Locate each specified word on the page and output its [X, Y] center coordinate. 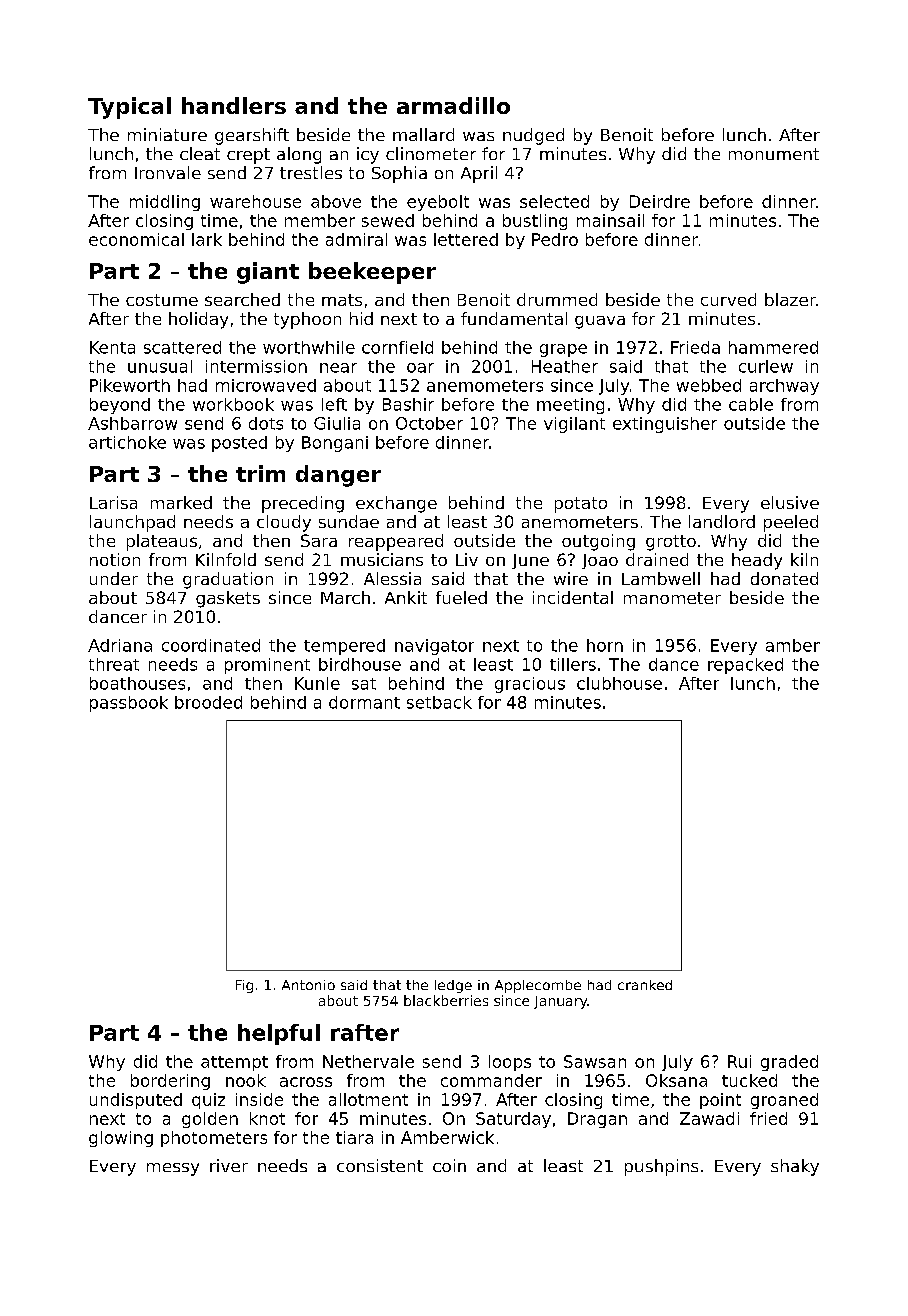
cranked [645, 985]
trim [260, 473]
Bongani [335, 444]
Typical [129, 108]
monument [774, 154]
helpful [279, 1034]
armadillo [453, 105]
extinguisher [665, 425]
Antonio [308, 985]
